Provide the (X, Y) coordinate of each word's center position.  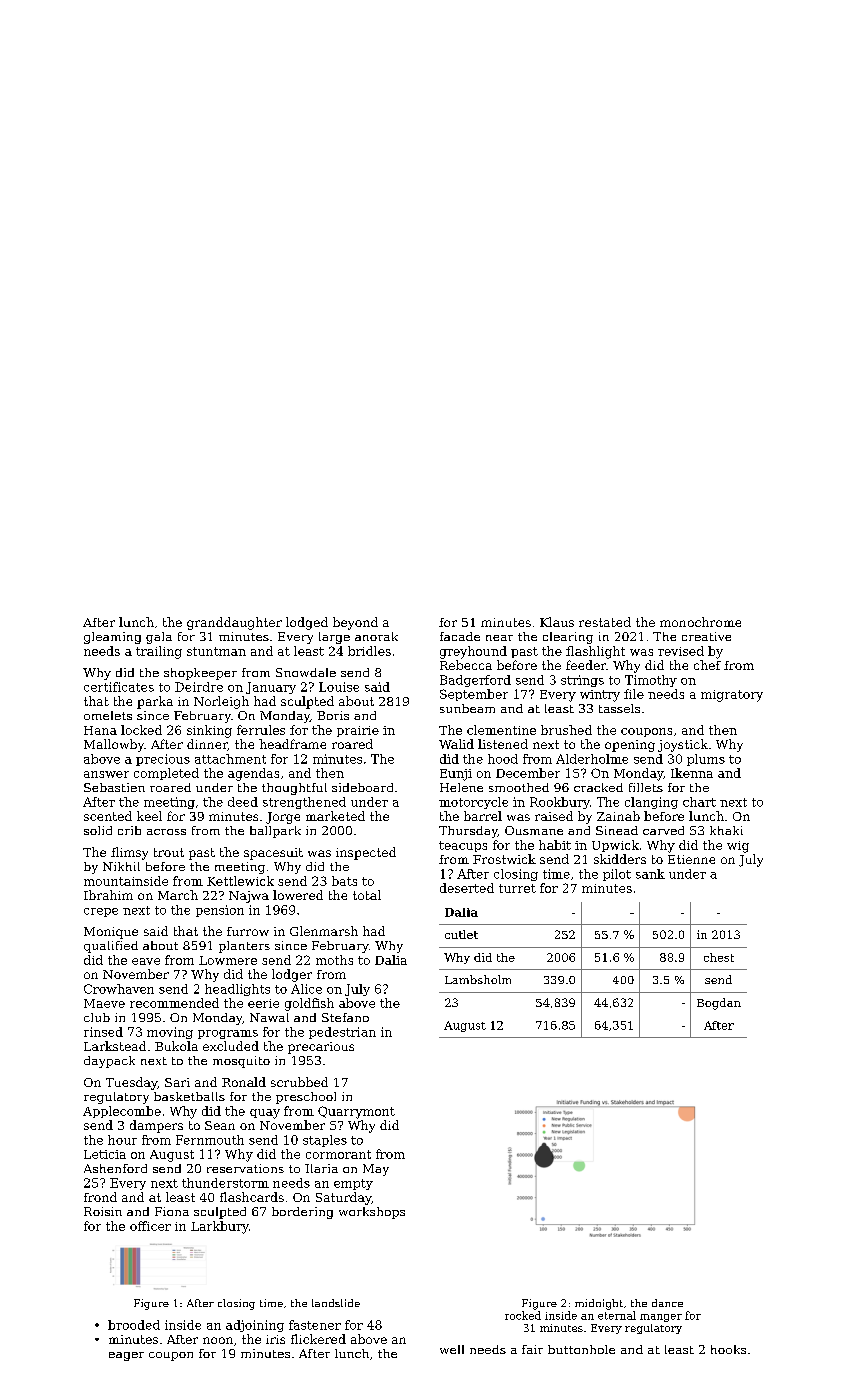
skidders (620, 859)
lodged (307, 623)
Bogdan (719, 1004)
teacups (463, 846)
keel (149, 816)
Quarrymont (356, 1112)
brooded (134, 1325)
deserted (467, 888)
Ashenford (115, 1168)
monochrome (700, 622)
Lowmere (228, 960)
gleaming (112, 638)
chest (719, 957)
